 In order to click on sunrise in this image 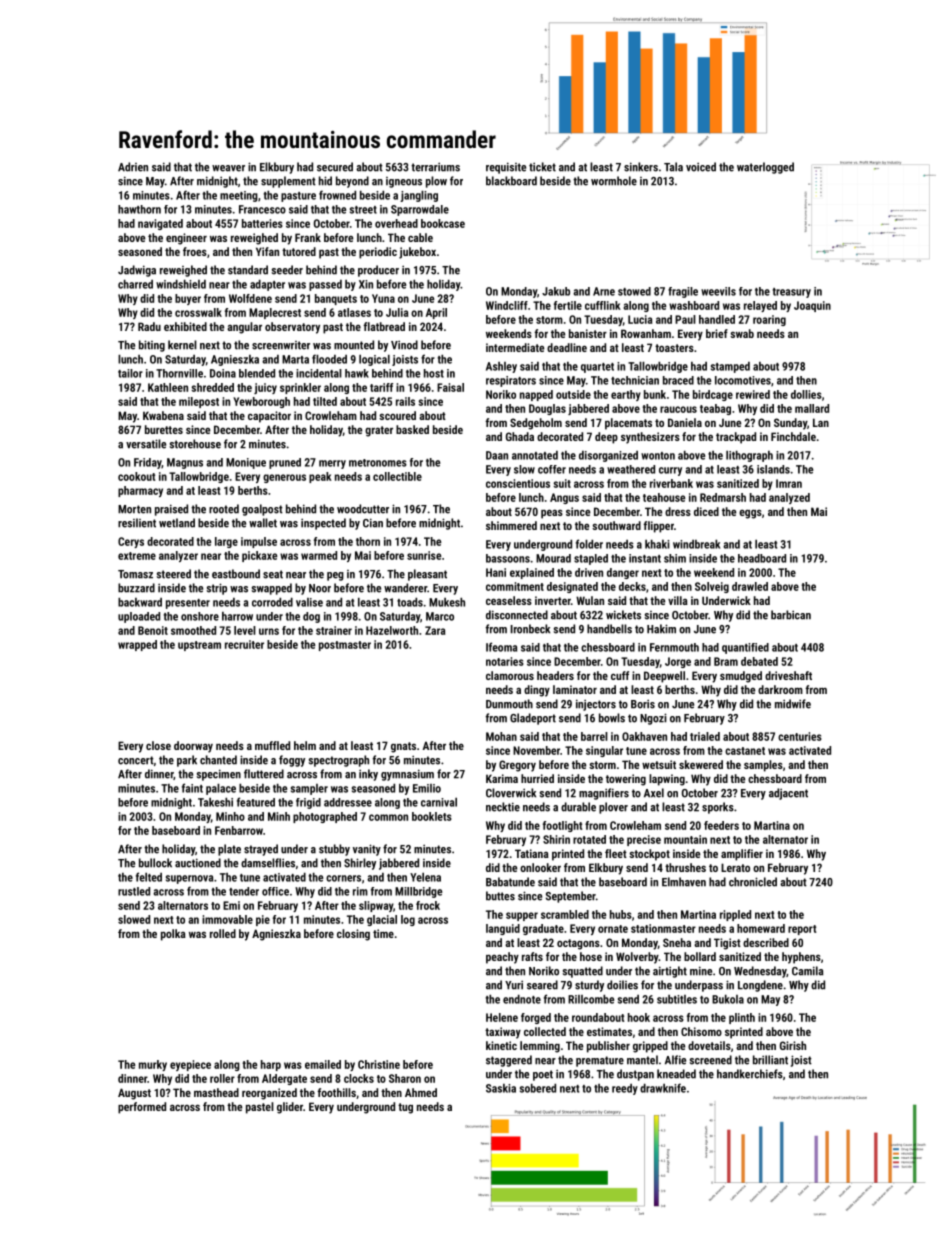, I will do `click(424, 555)`.
